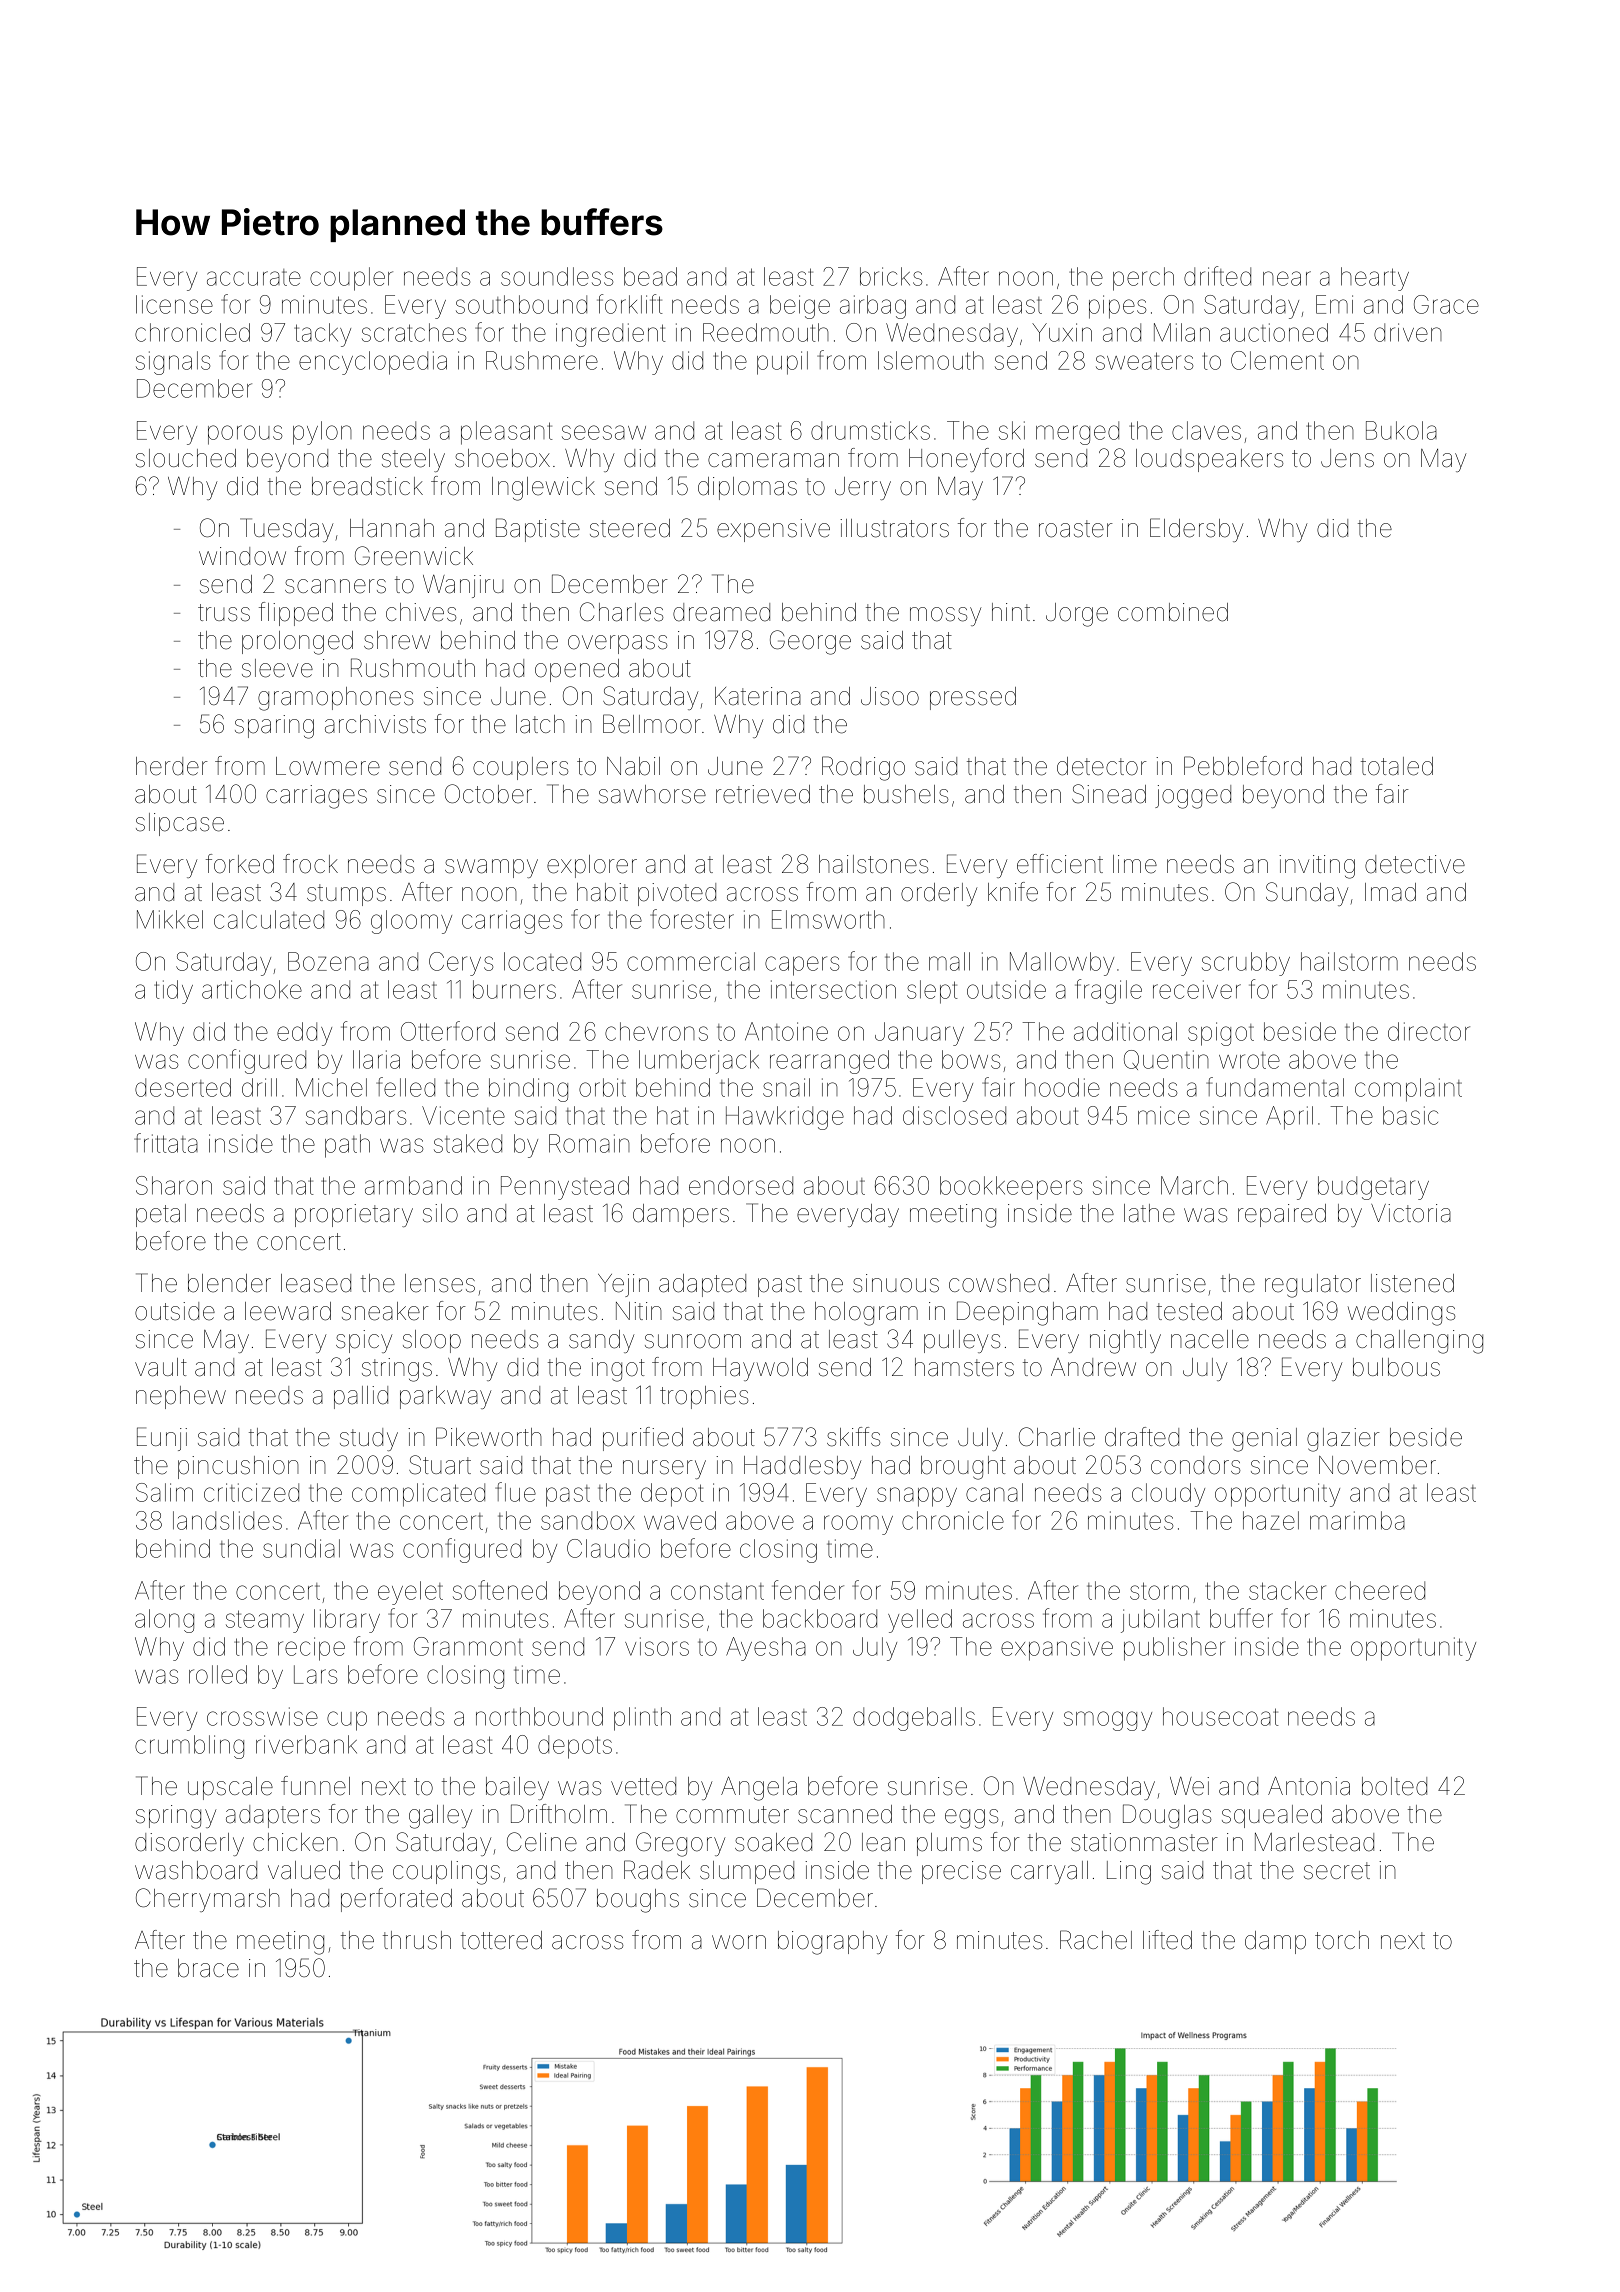 This screenshot has width=1620, height=2292. Describe the element at coordinates (802, 966) in the screenshot. I see `capers` at that location.
